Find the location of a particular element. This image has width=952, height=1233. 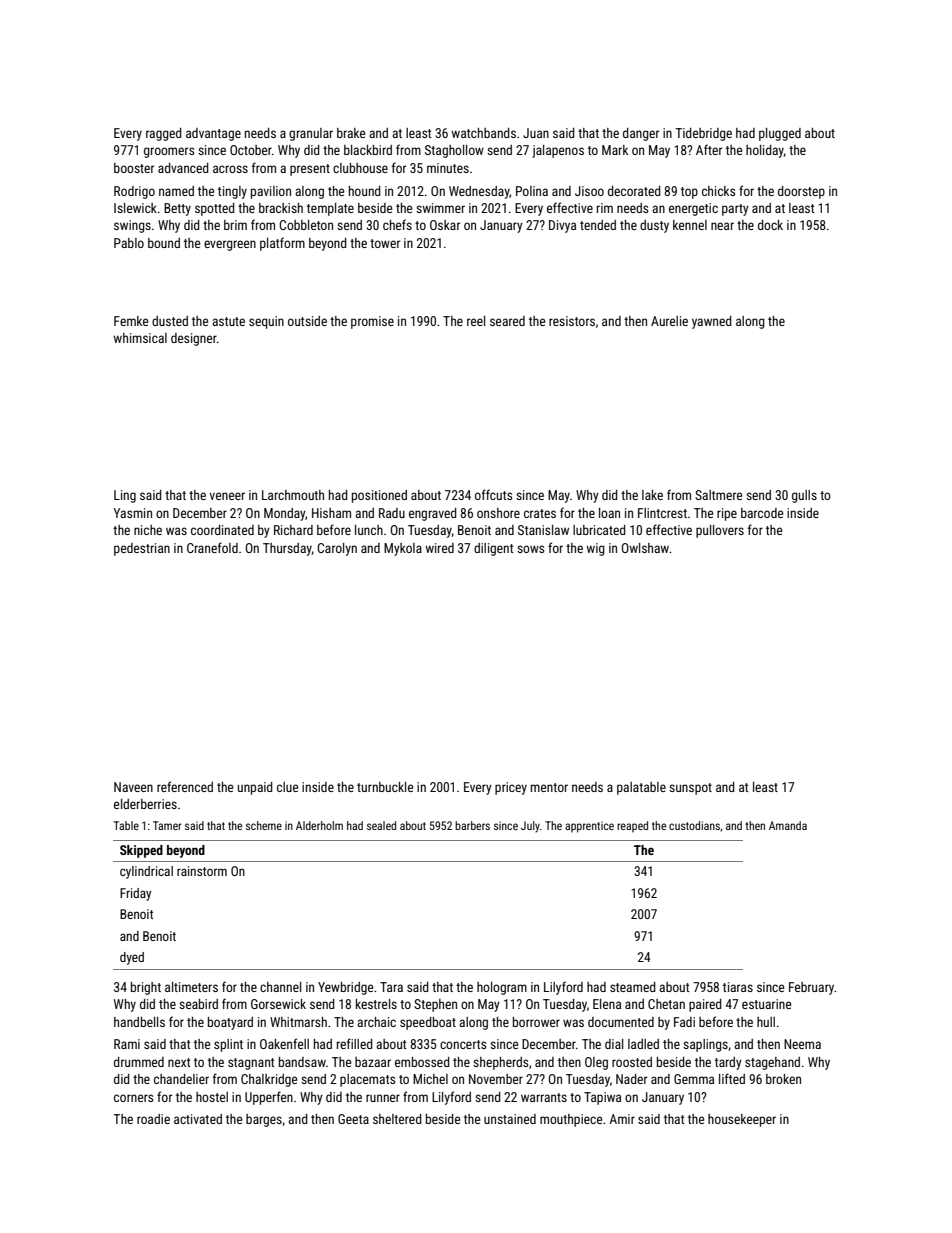

gulls is located at coordinates (804, 496).
